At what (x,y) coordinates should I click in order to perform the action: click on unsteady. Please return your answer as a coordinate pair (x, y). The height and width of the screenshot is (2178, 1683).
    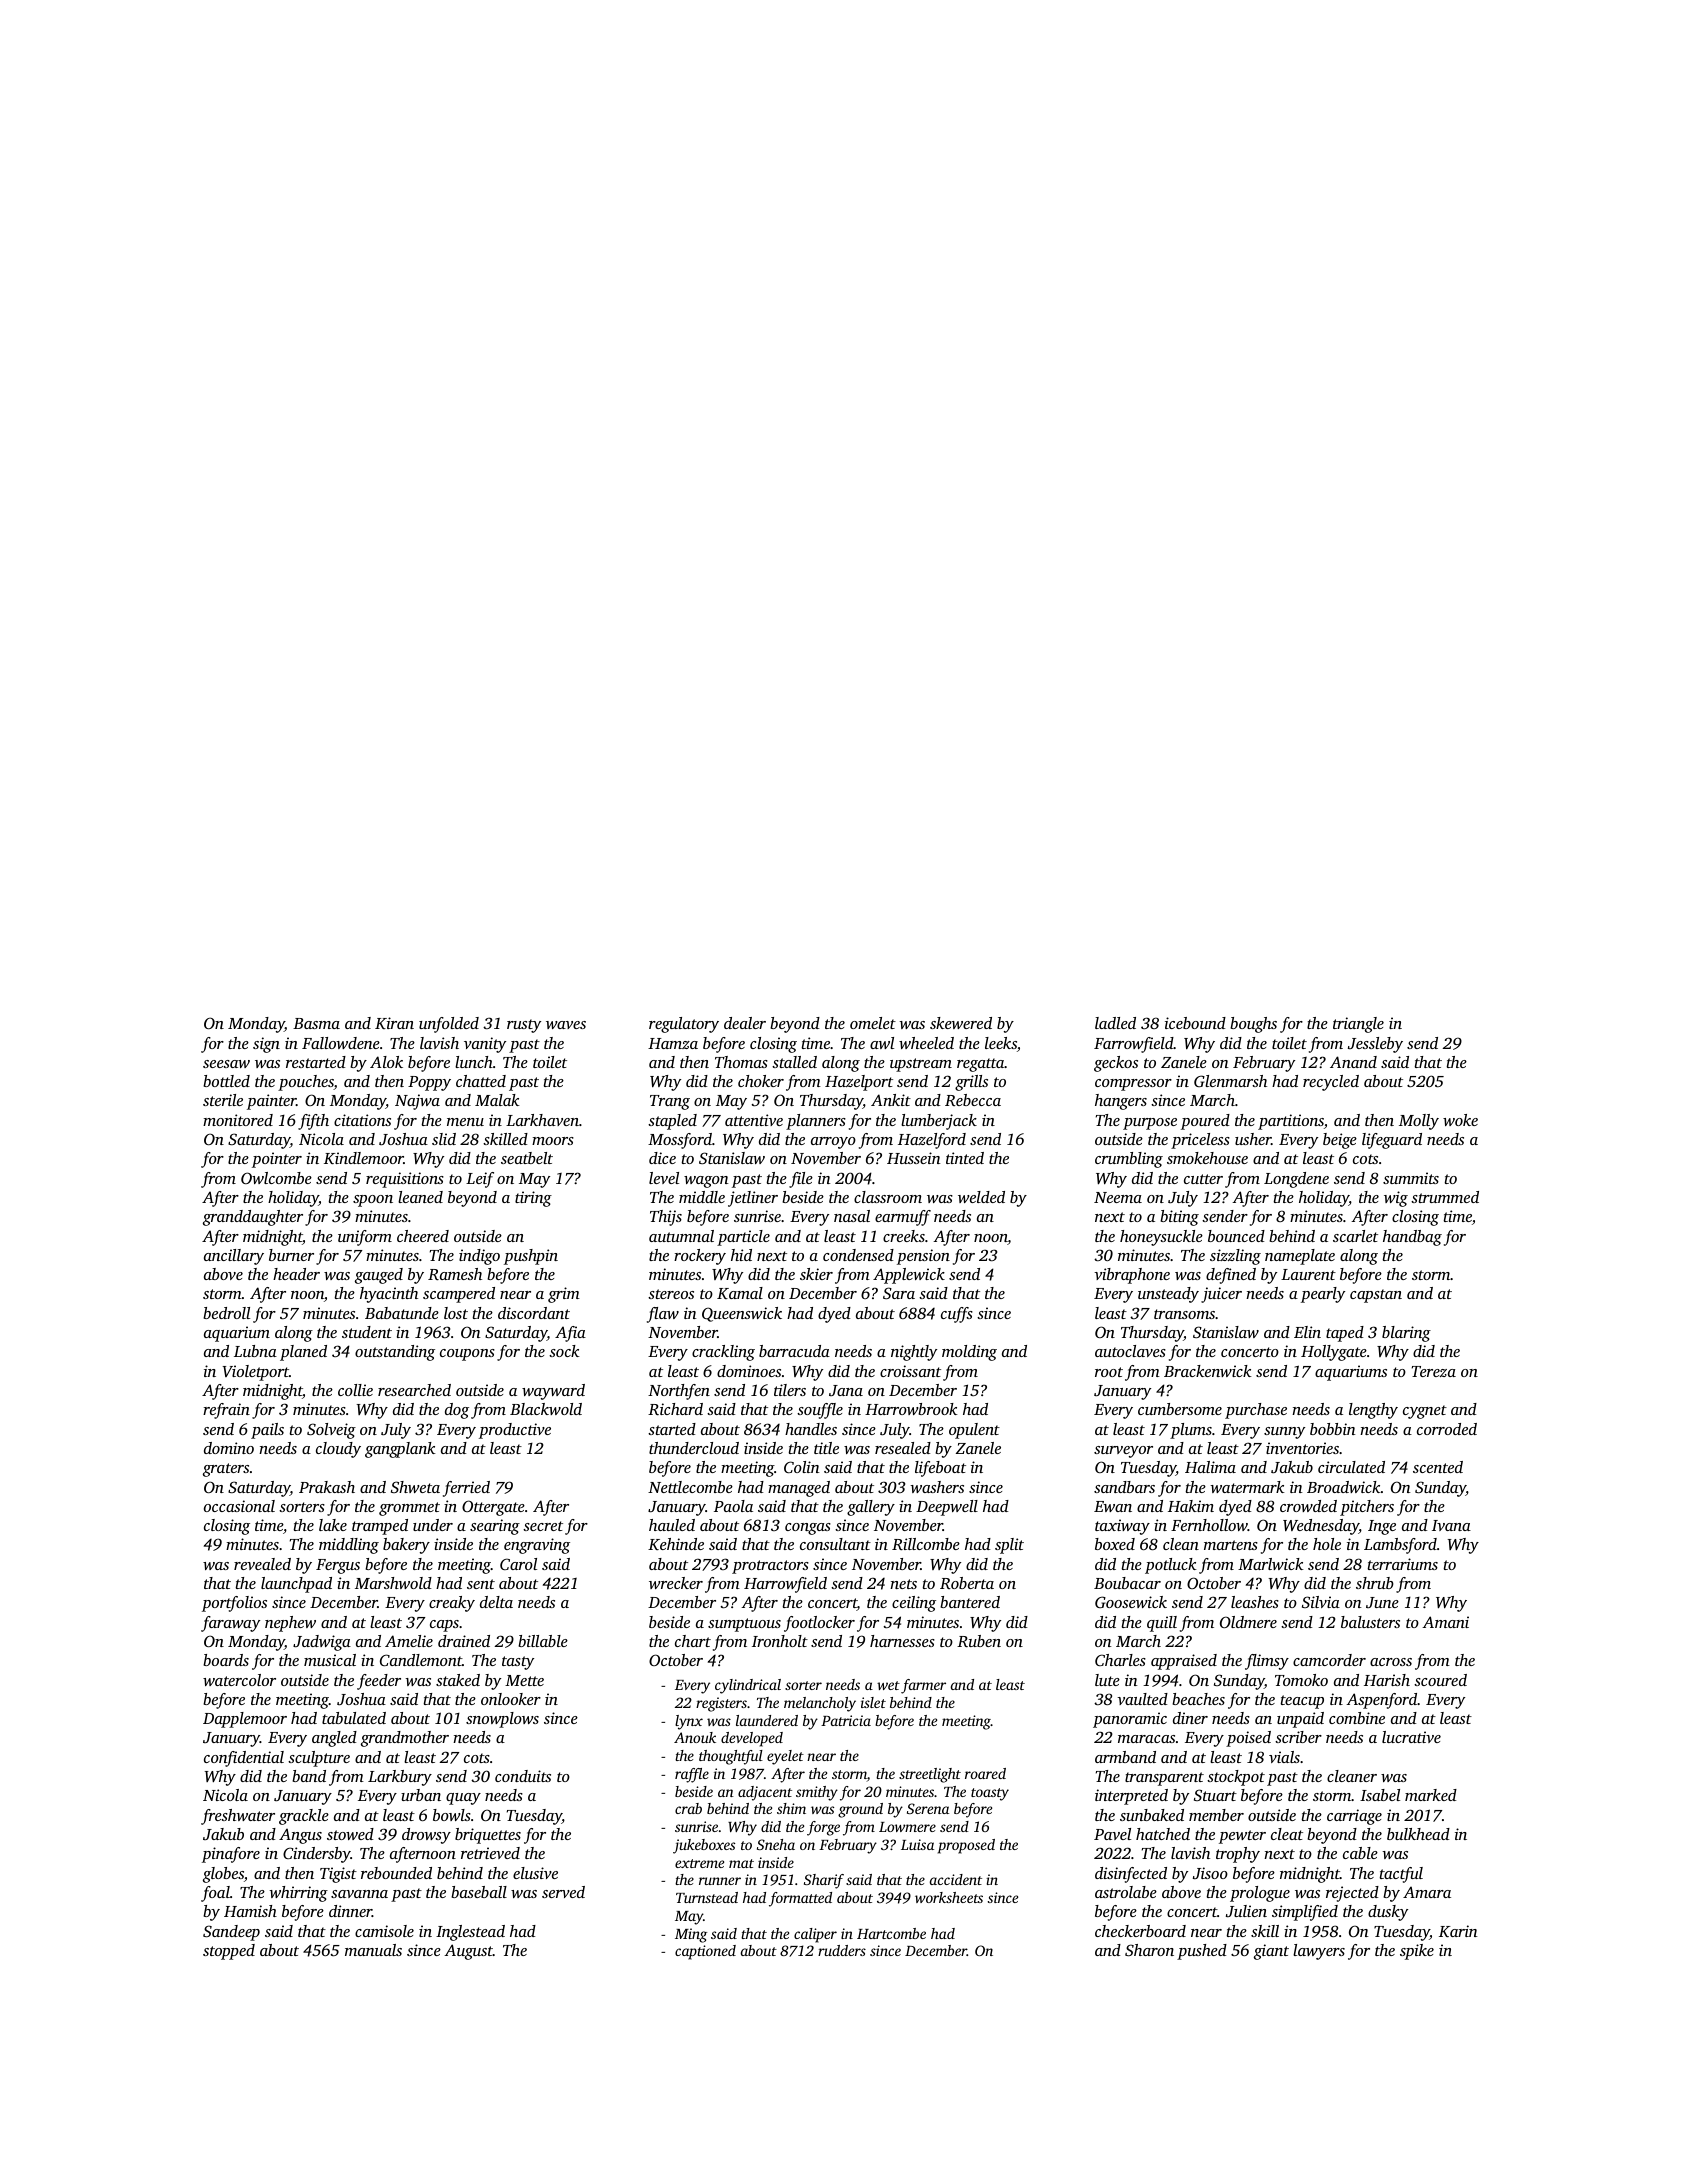
    Looking at the image, I should click on (1168, 1295).
